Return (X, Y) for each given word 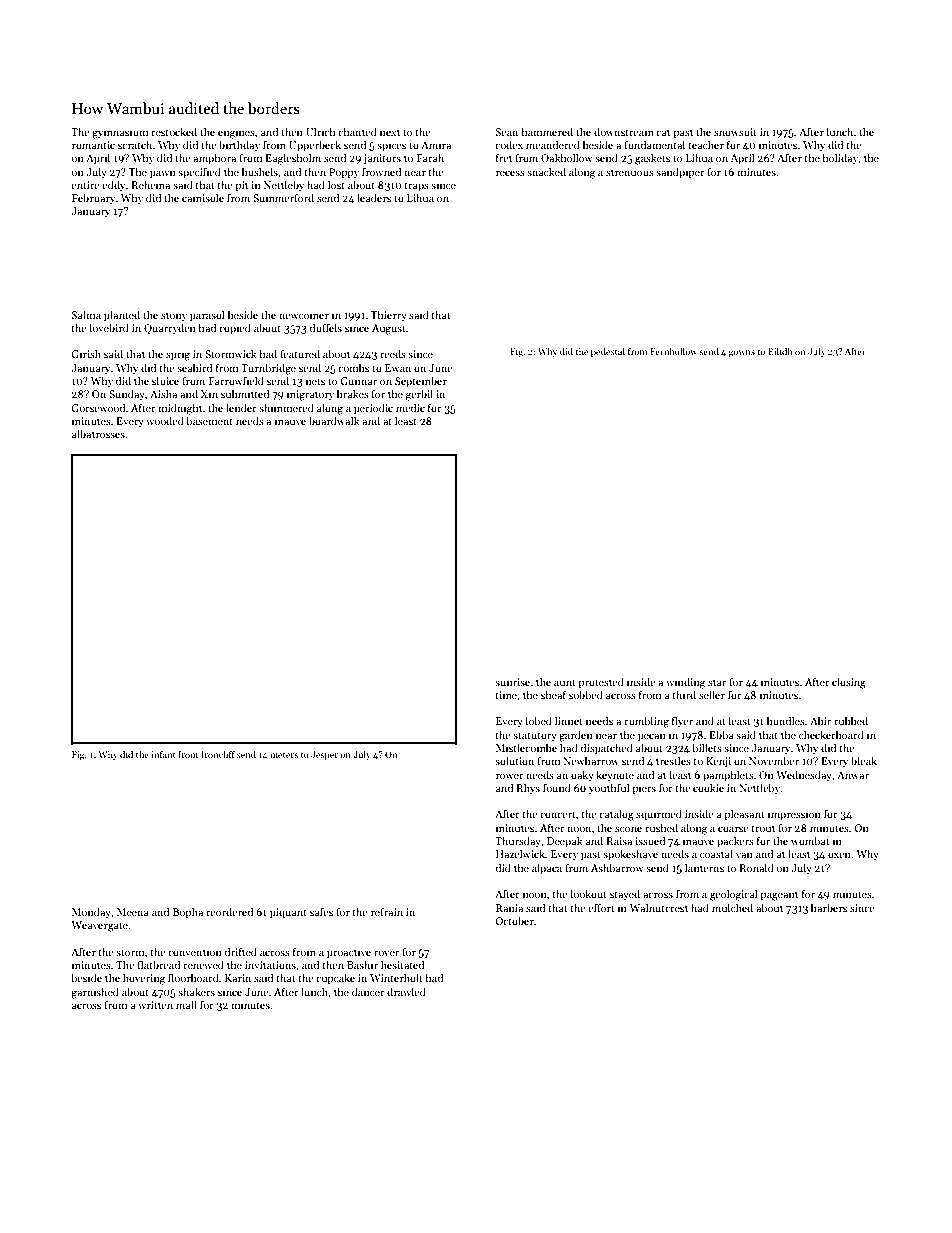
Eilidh (780, 351)
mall (186, 1004)
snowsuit (735, 132)
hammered (547, 131)
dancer (368, 991)
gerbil (419, 395)
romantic (93, 145)
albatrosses (98, 433)
